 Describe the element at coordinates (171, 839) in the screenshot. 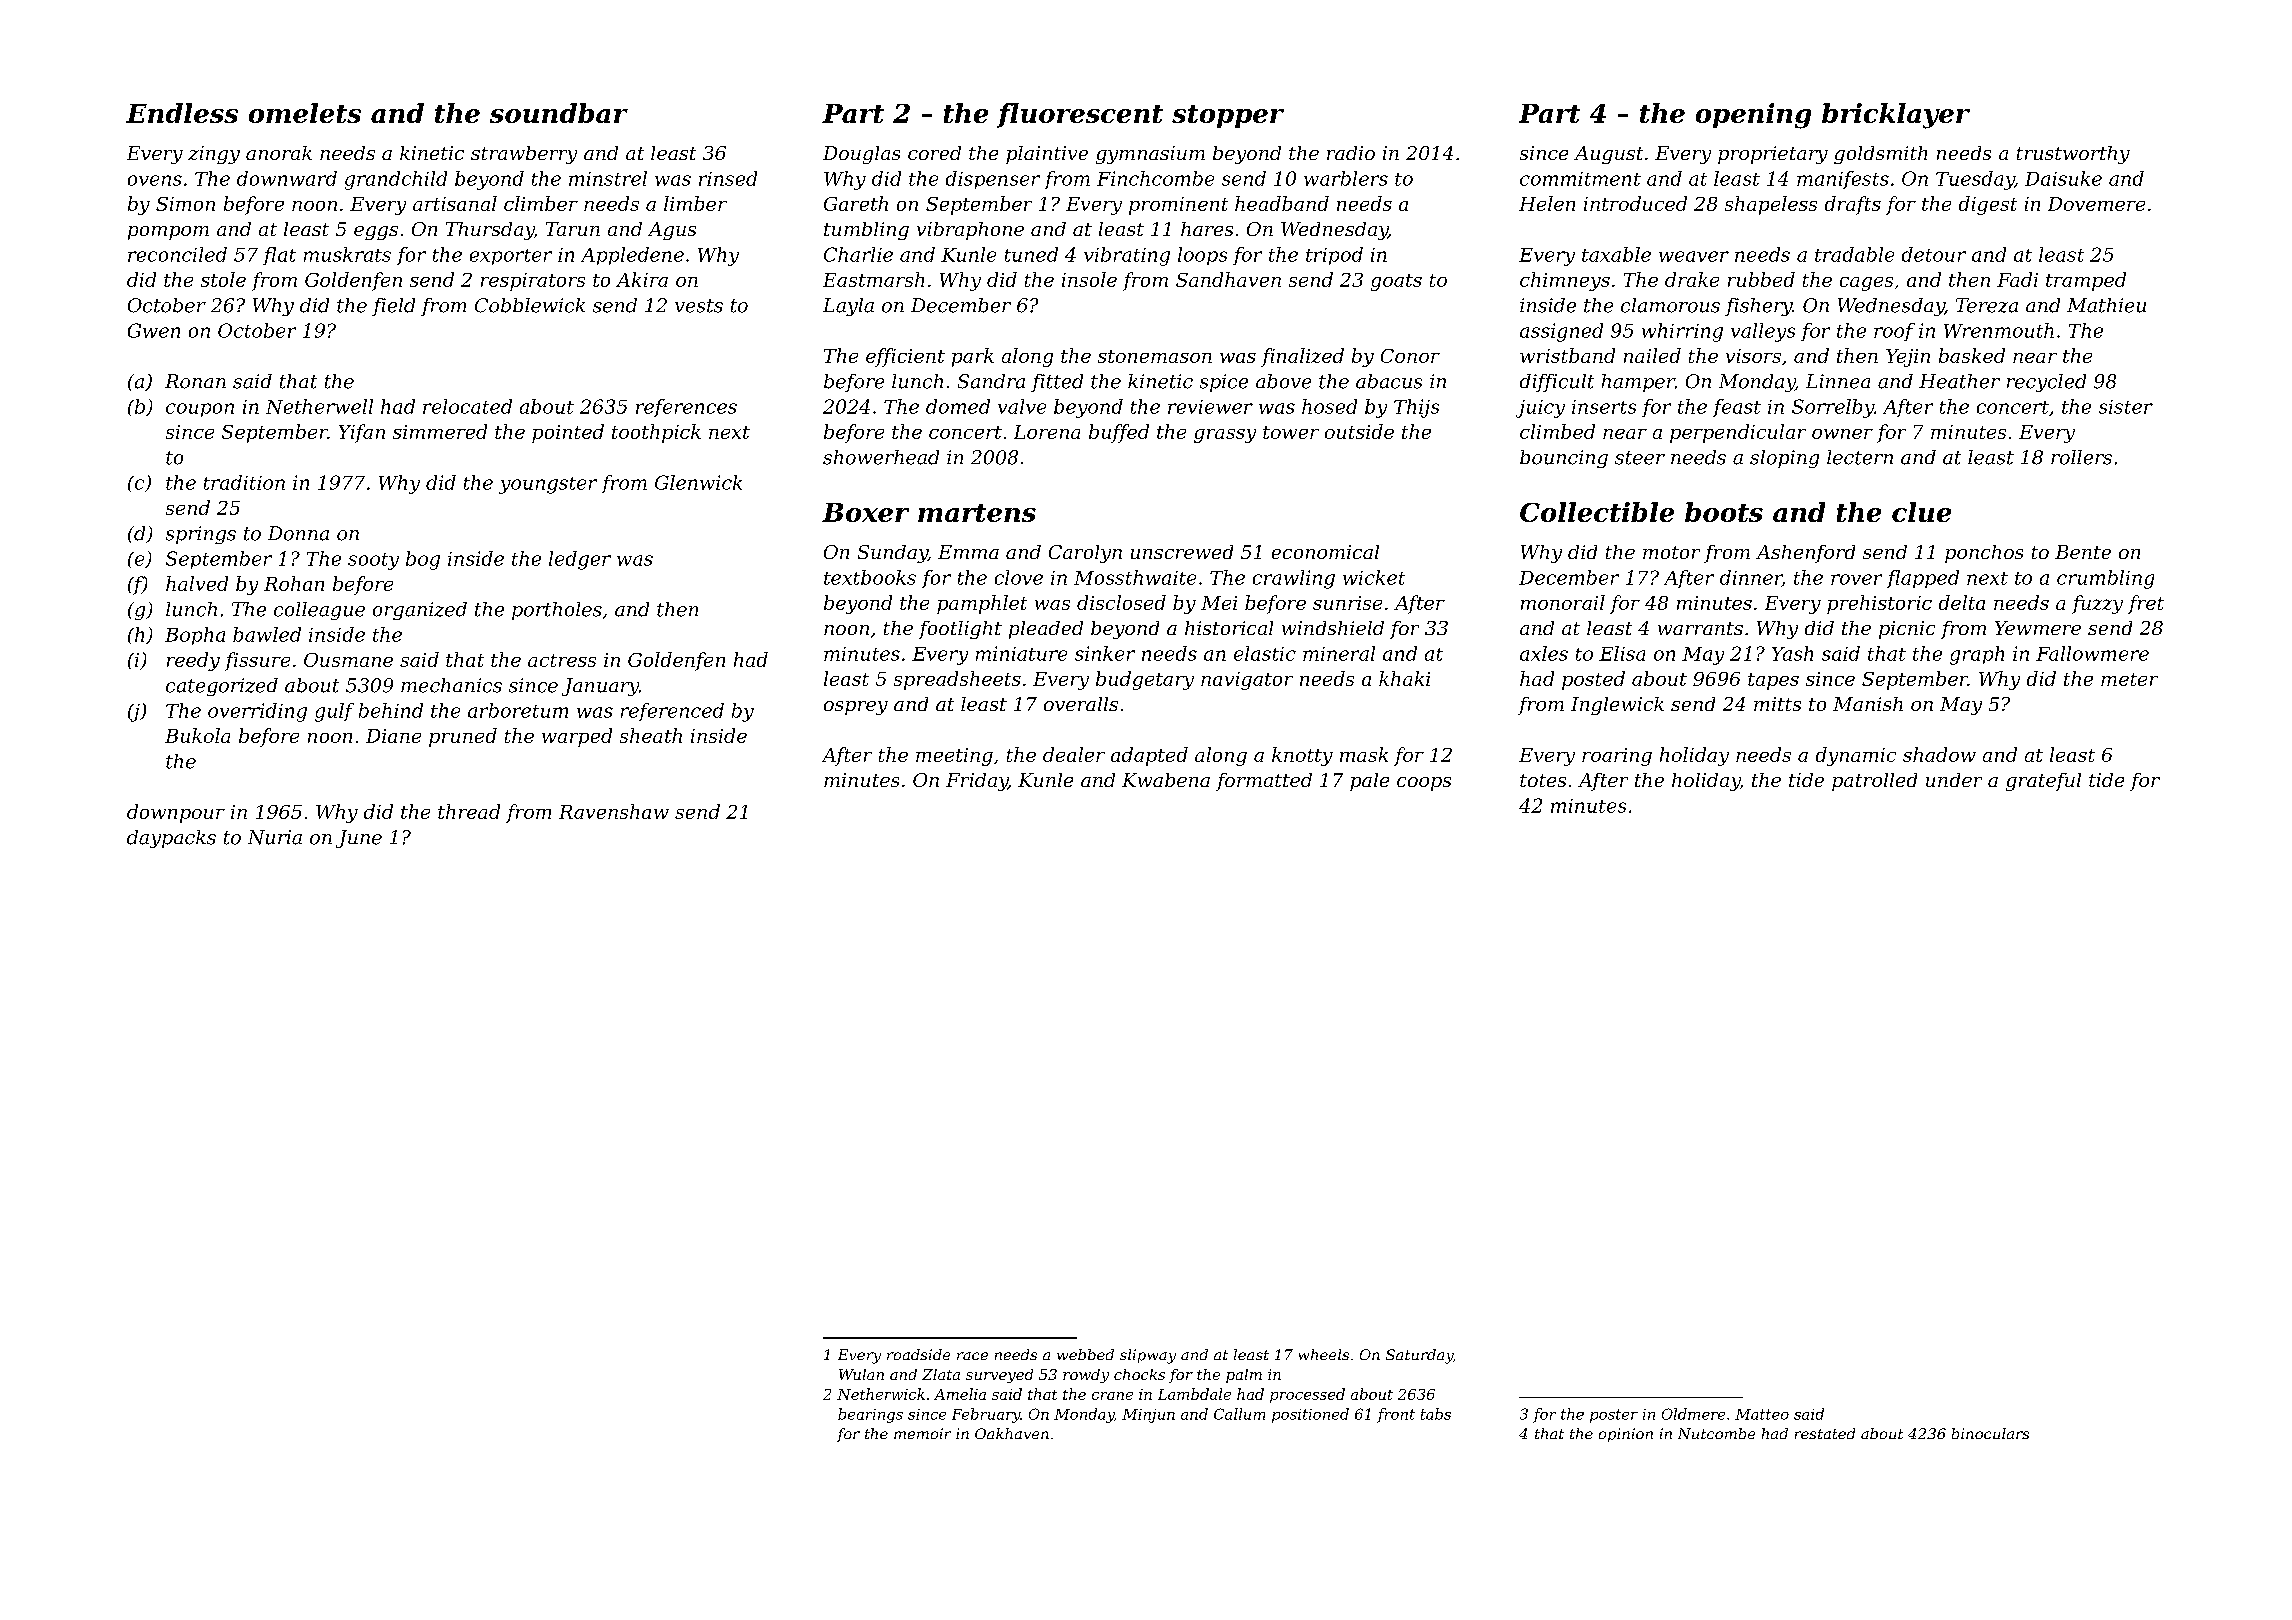

I see `daypacks` at that location.
